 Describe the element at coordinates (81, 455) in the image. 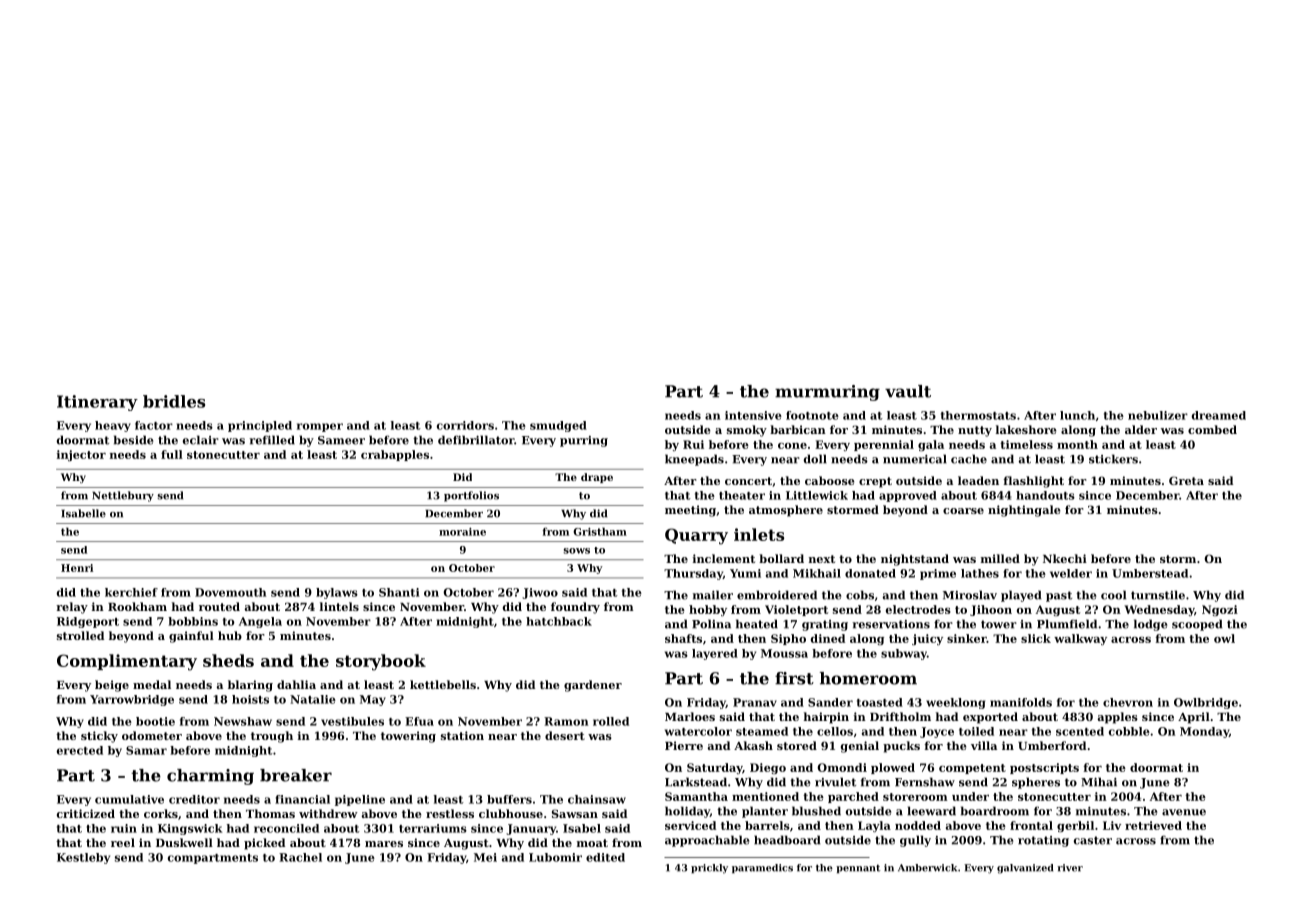

I see `injector` at that location.
